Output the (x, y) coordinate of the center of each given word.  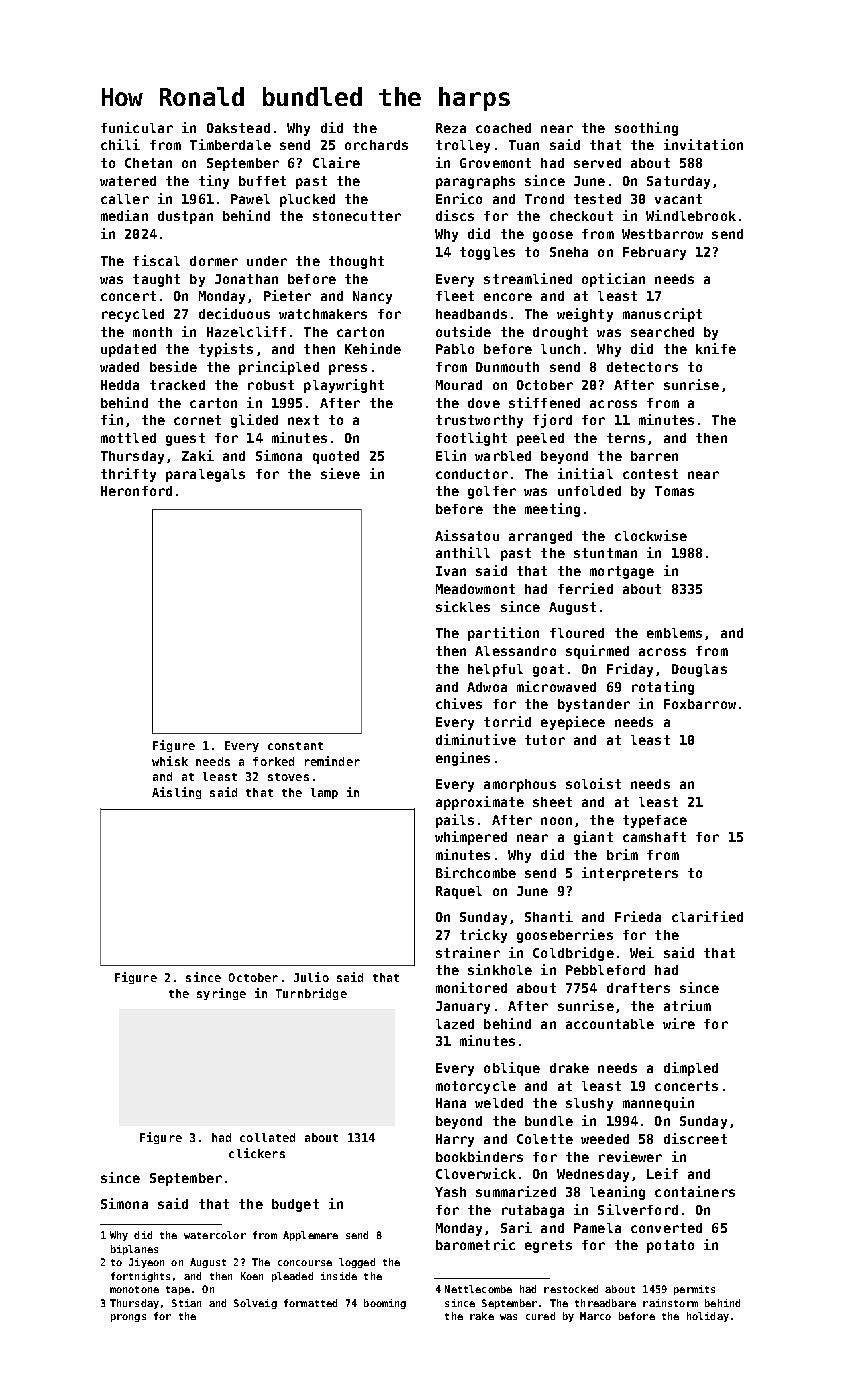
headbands (471, 314)
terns (626, 438)
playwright (344, 386)
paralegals (205, 475)
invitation (703, 144)
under (267, 261)
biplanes (134, 1250)
